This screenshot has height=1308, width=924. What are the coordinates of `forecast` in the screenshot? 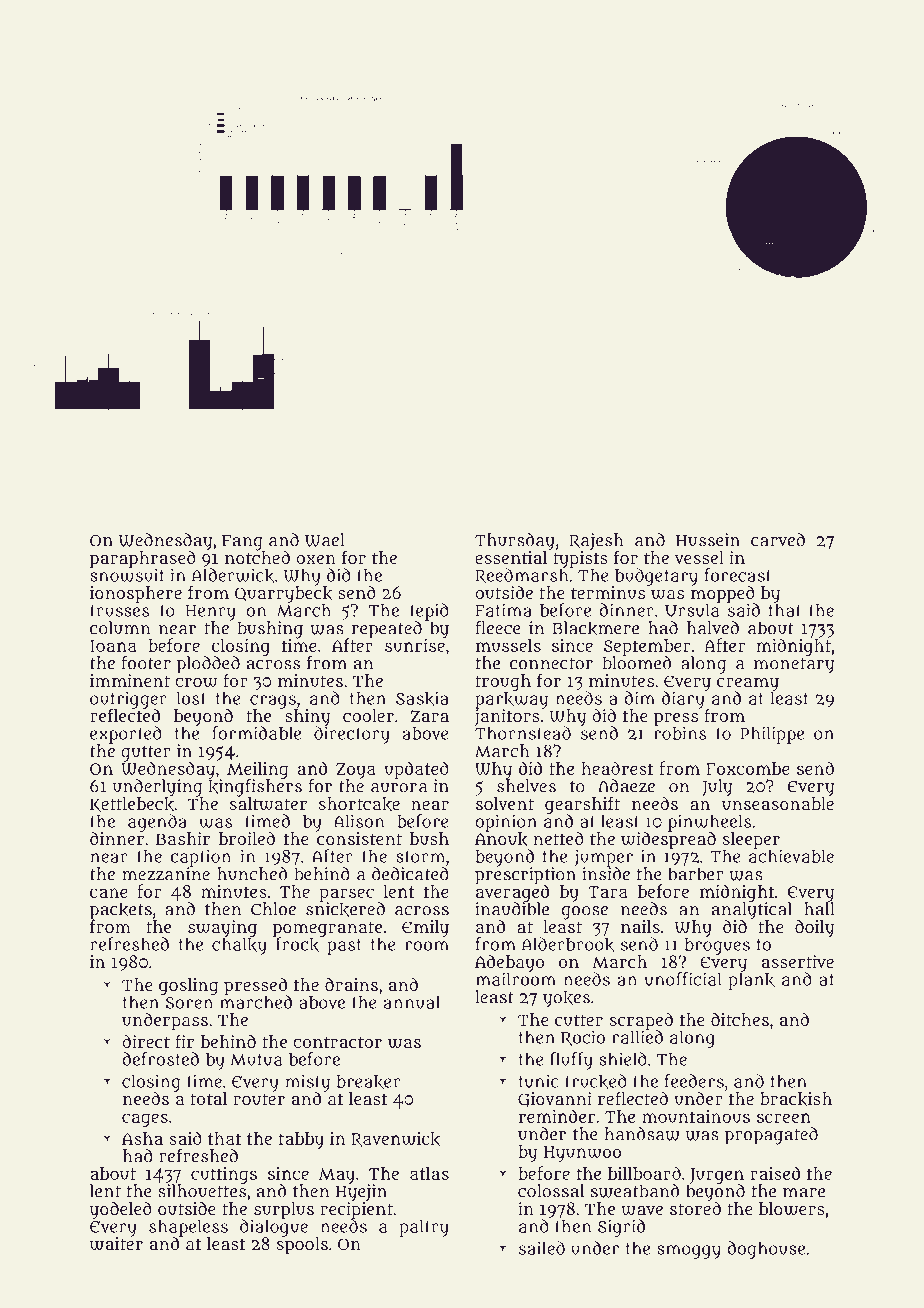 It's located at (738, 575).
